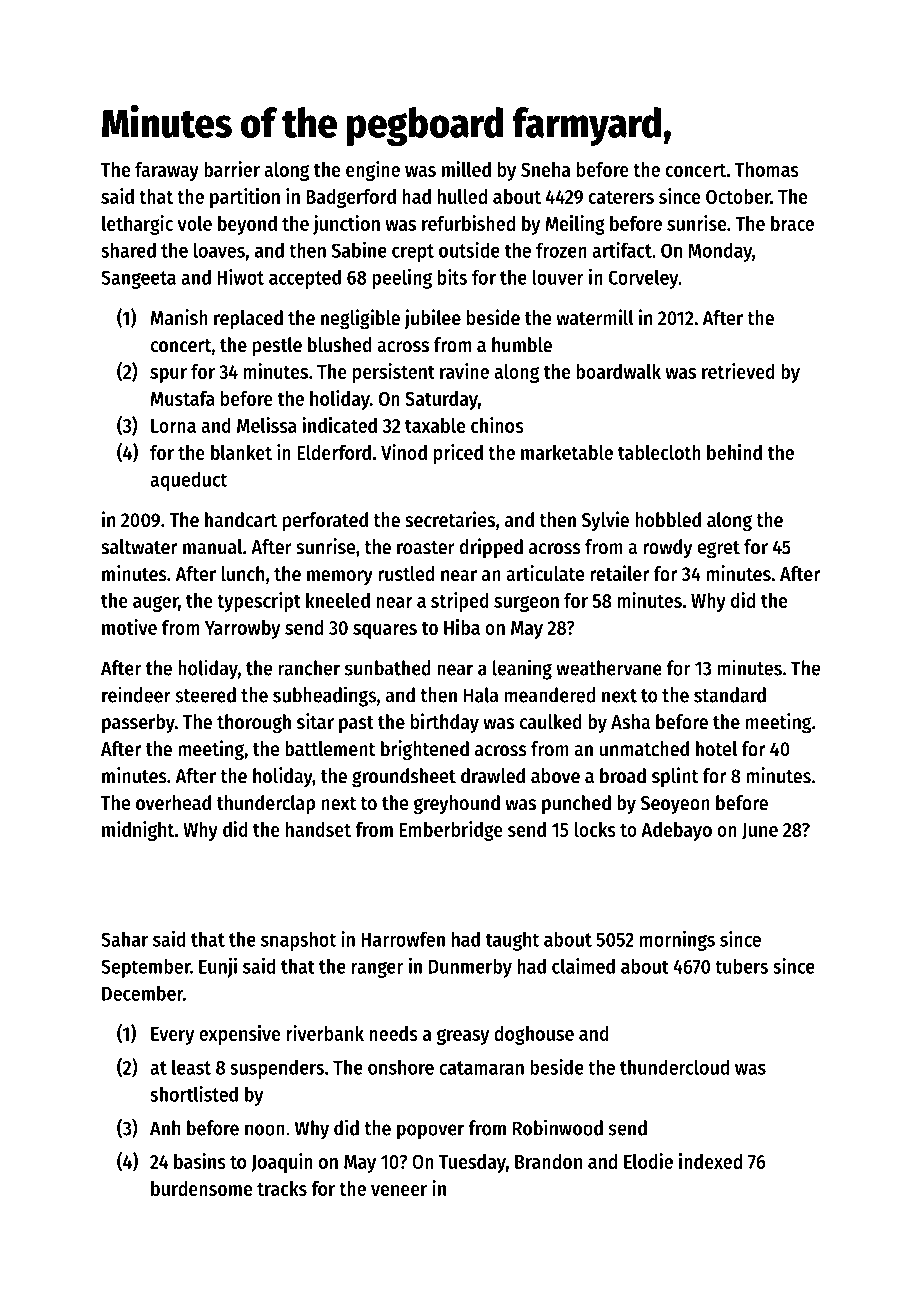 This page has width=924, height=1308. I want to click on Eunji, so click(218, 968).
